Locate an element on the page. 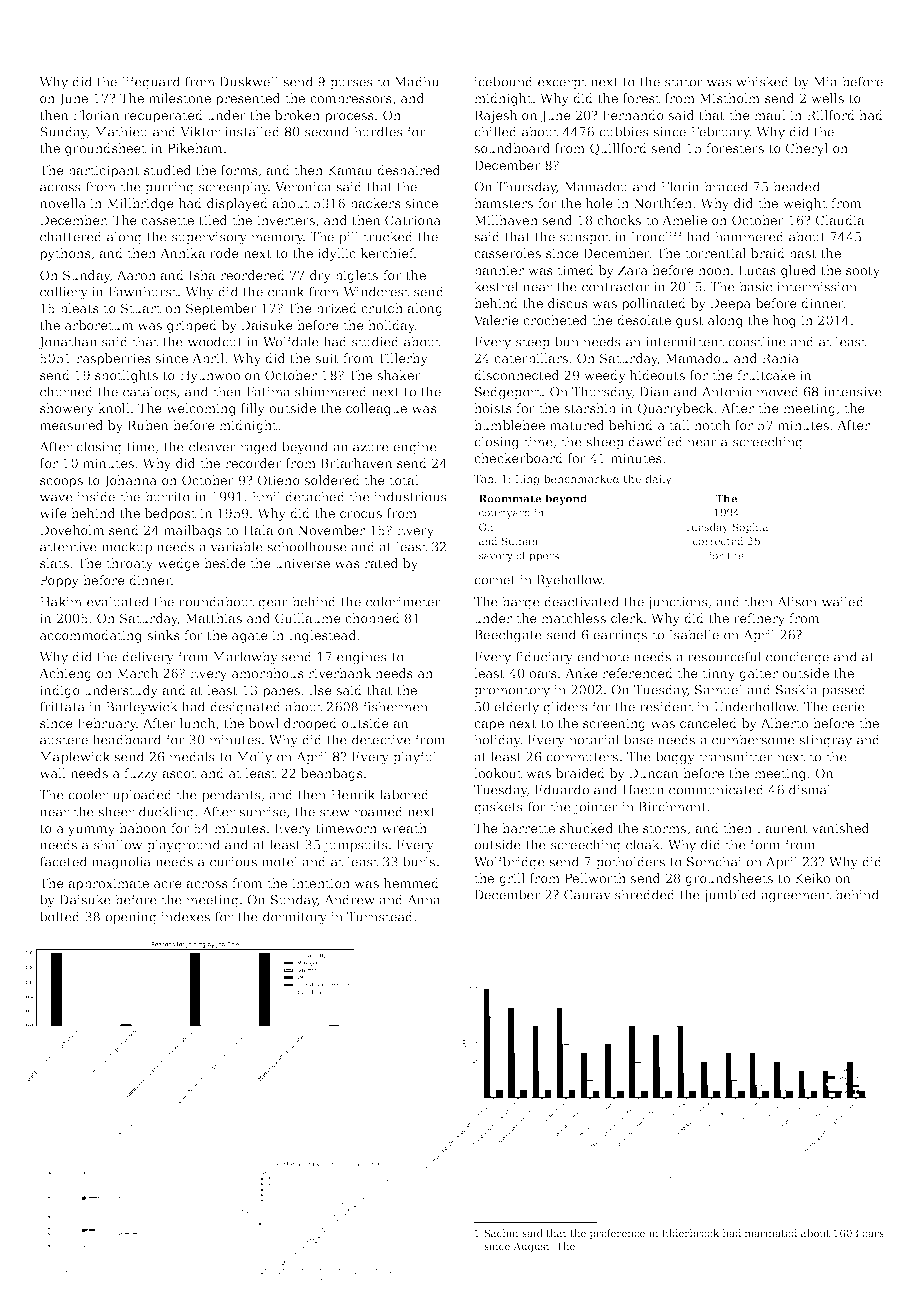 The width and height of the document is (924, 1308). participant is located at coordinates (104, 171).
